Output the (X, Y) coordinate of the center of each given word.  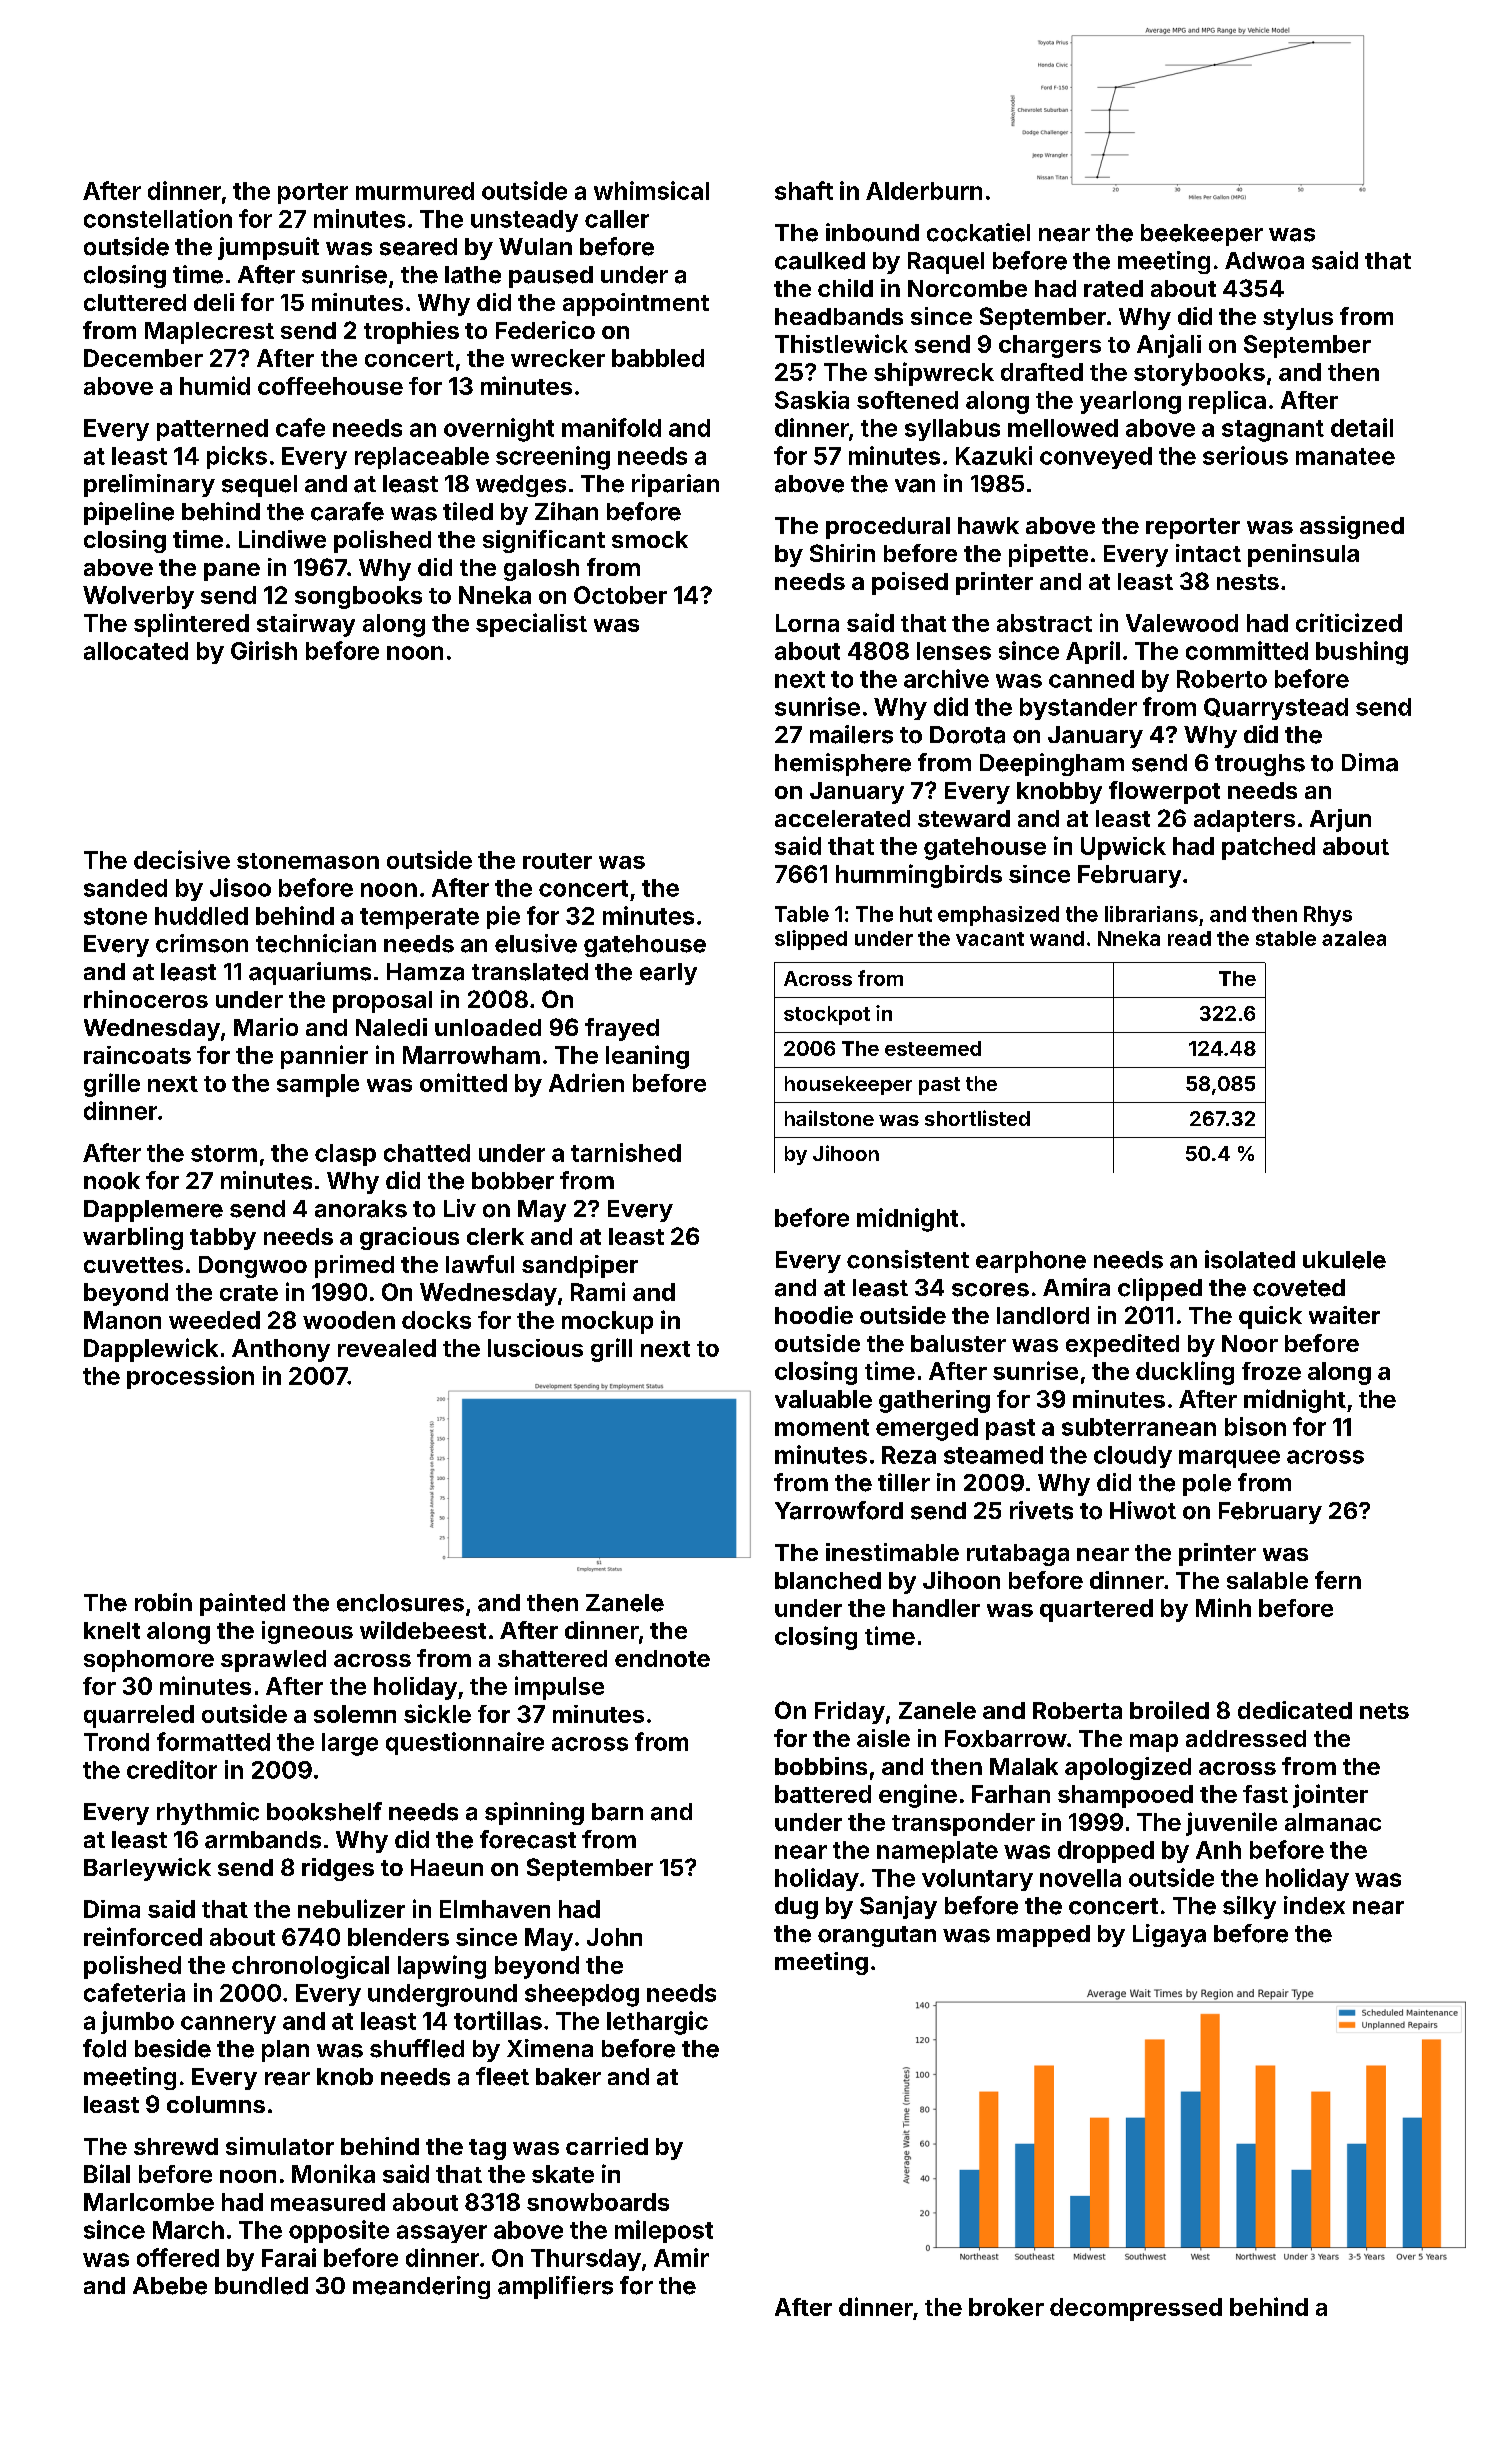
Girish (264, 650)
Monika (333, 2173)
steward (964, 818)
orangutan (877, 1936)
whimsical (651, 190)
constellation (158, 218)
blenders (398, 1937)
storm (224, 1153)
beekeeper (1202, 235)
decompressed (1136, 2309)
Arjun (1340, 820)
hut (916, 914)
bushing (1362, 653)
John (614, 1937)
